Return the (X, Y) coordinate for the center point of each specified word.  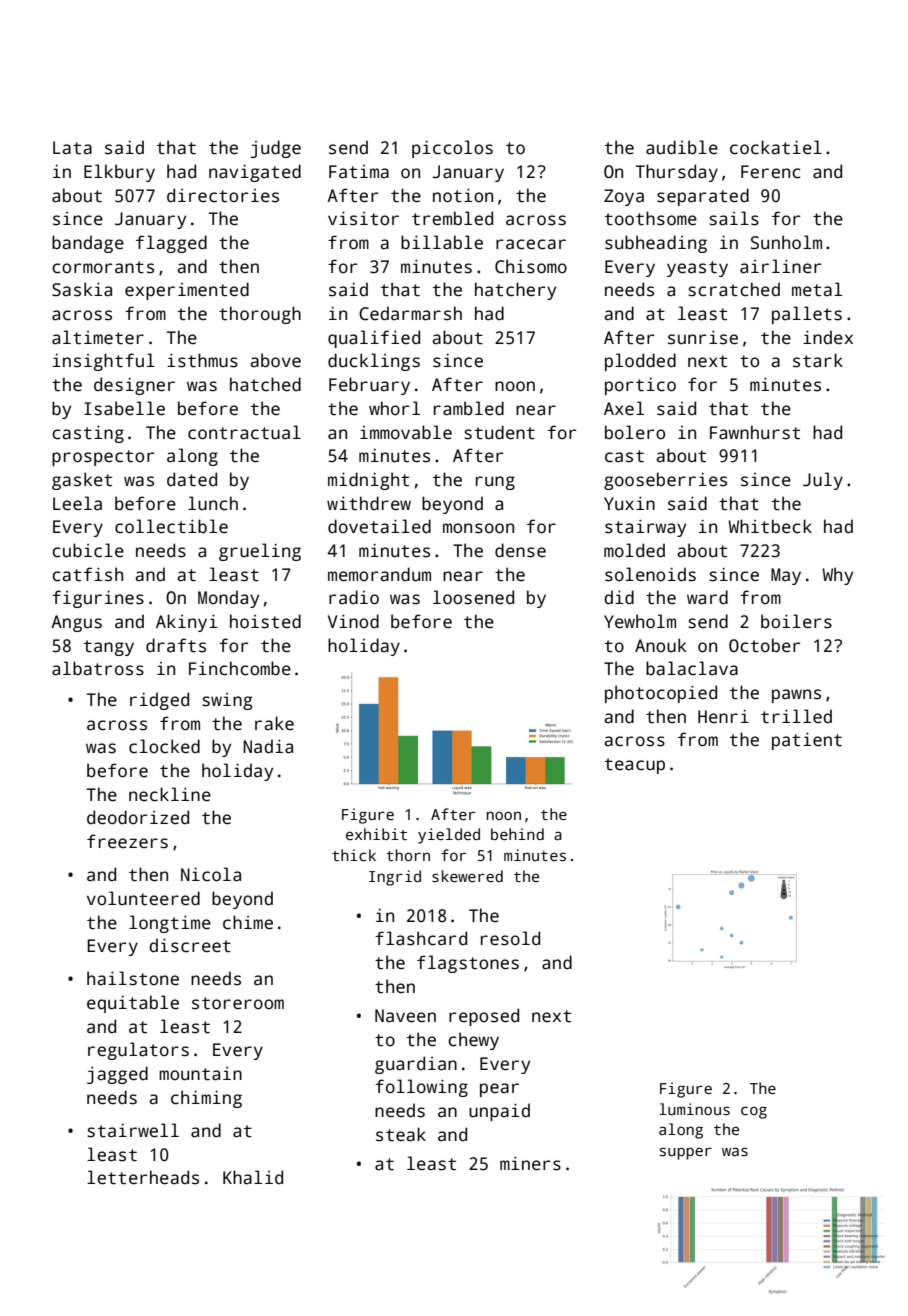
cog (754, 1112)
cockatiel (776, 147)
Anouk (661, 645)
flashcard (421, 938)
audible (682, 147)
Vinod (353, 621)
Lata (72, 148)
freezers (127, 841)
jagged (117, 1075)
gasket (82, 481)
